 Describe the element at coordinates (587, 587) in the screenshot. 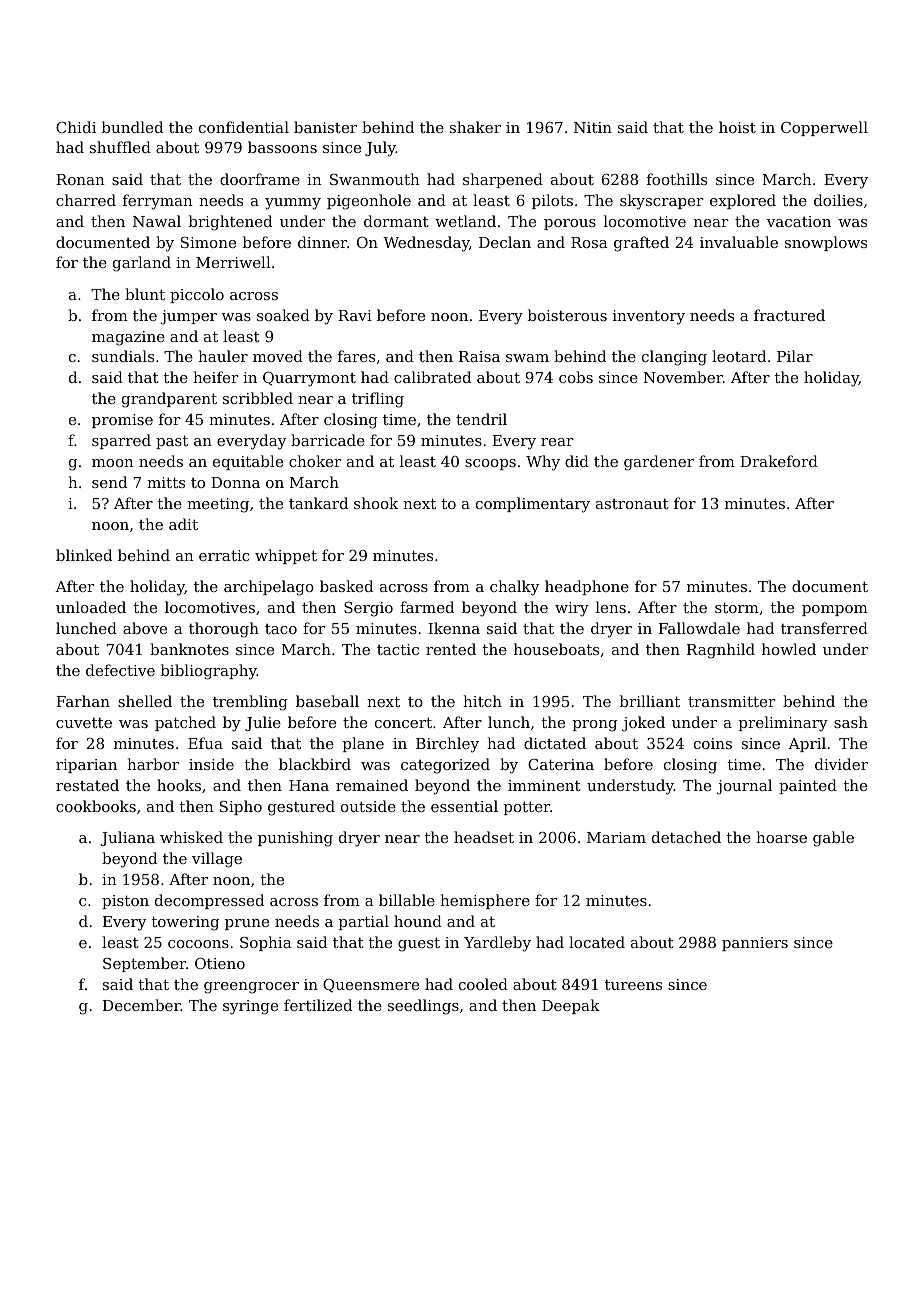

I see `headphone` at that location.
